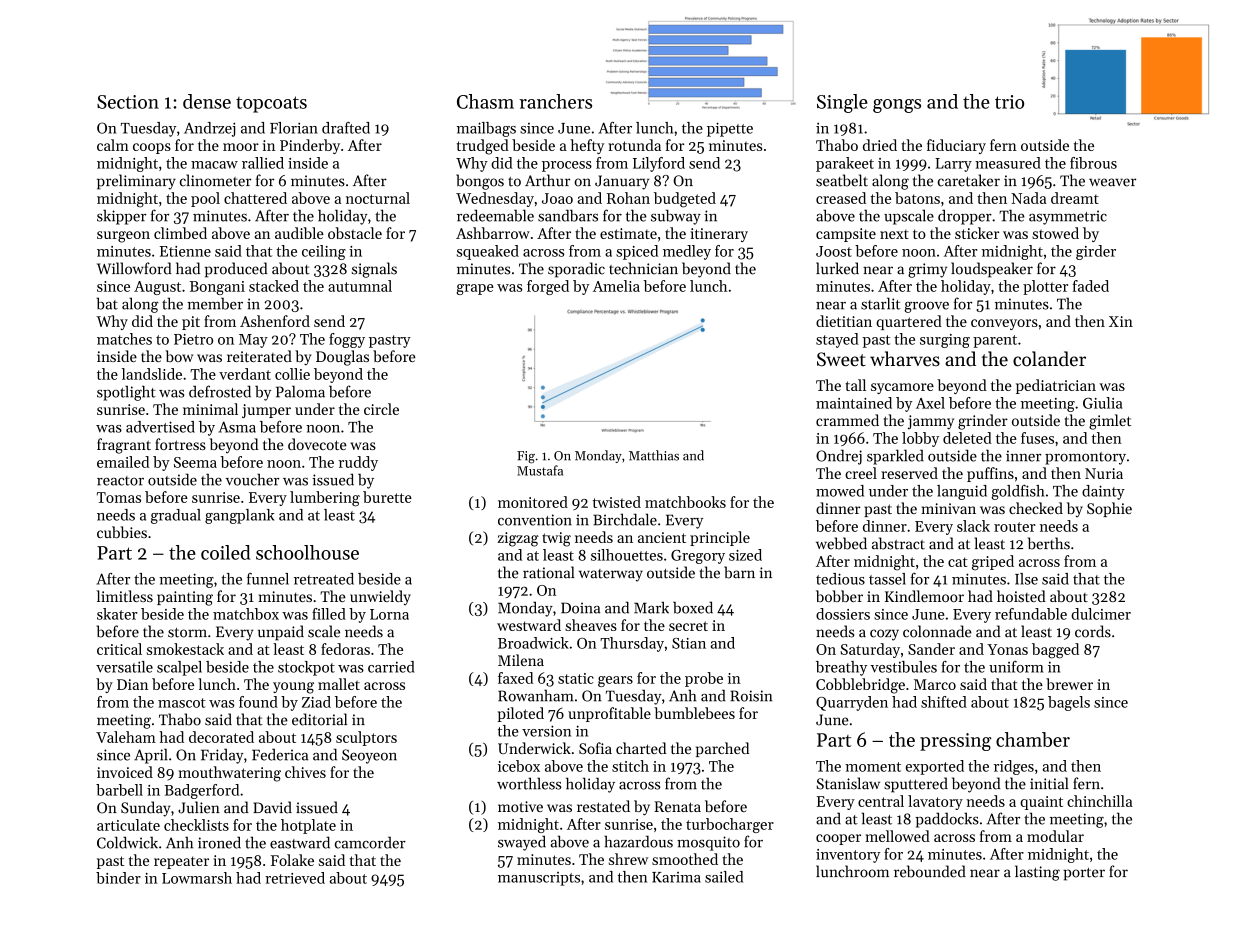  I want to click on Lowmarsh, so click(197, 878).
